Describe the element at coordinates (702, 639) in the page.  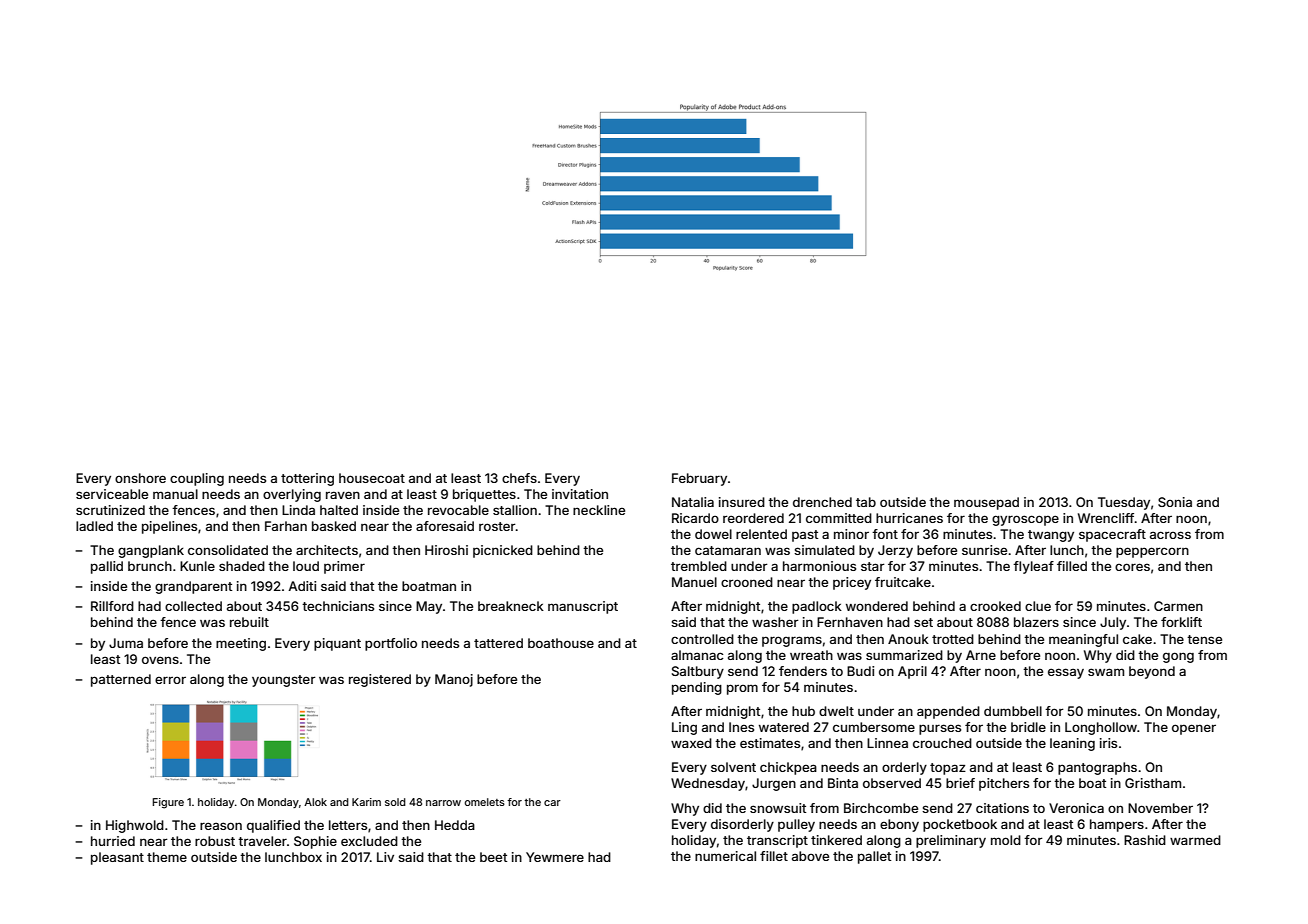
I see `controlled` at that location.
